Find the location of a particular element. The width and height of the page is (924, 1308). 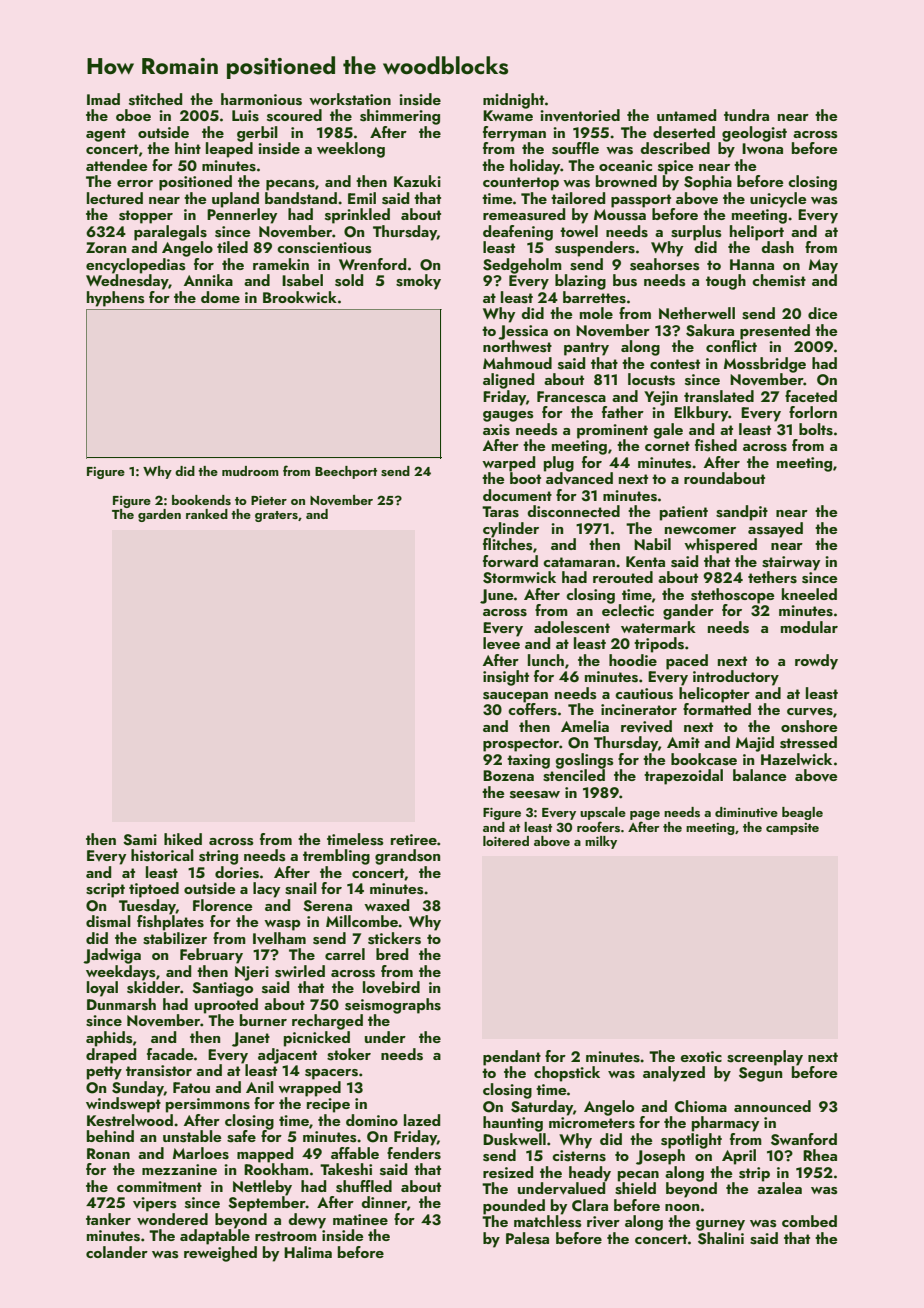

restroom is located at coordinates (286, 1236).
